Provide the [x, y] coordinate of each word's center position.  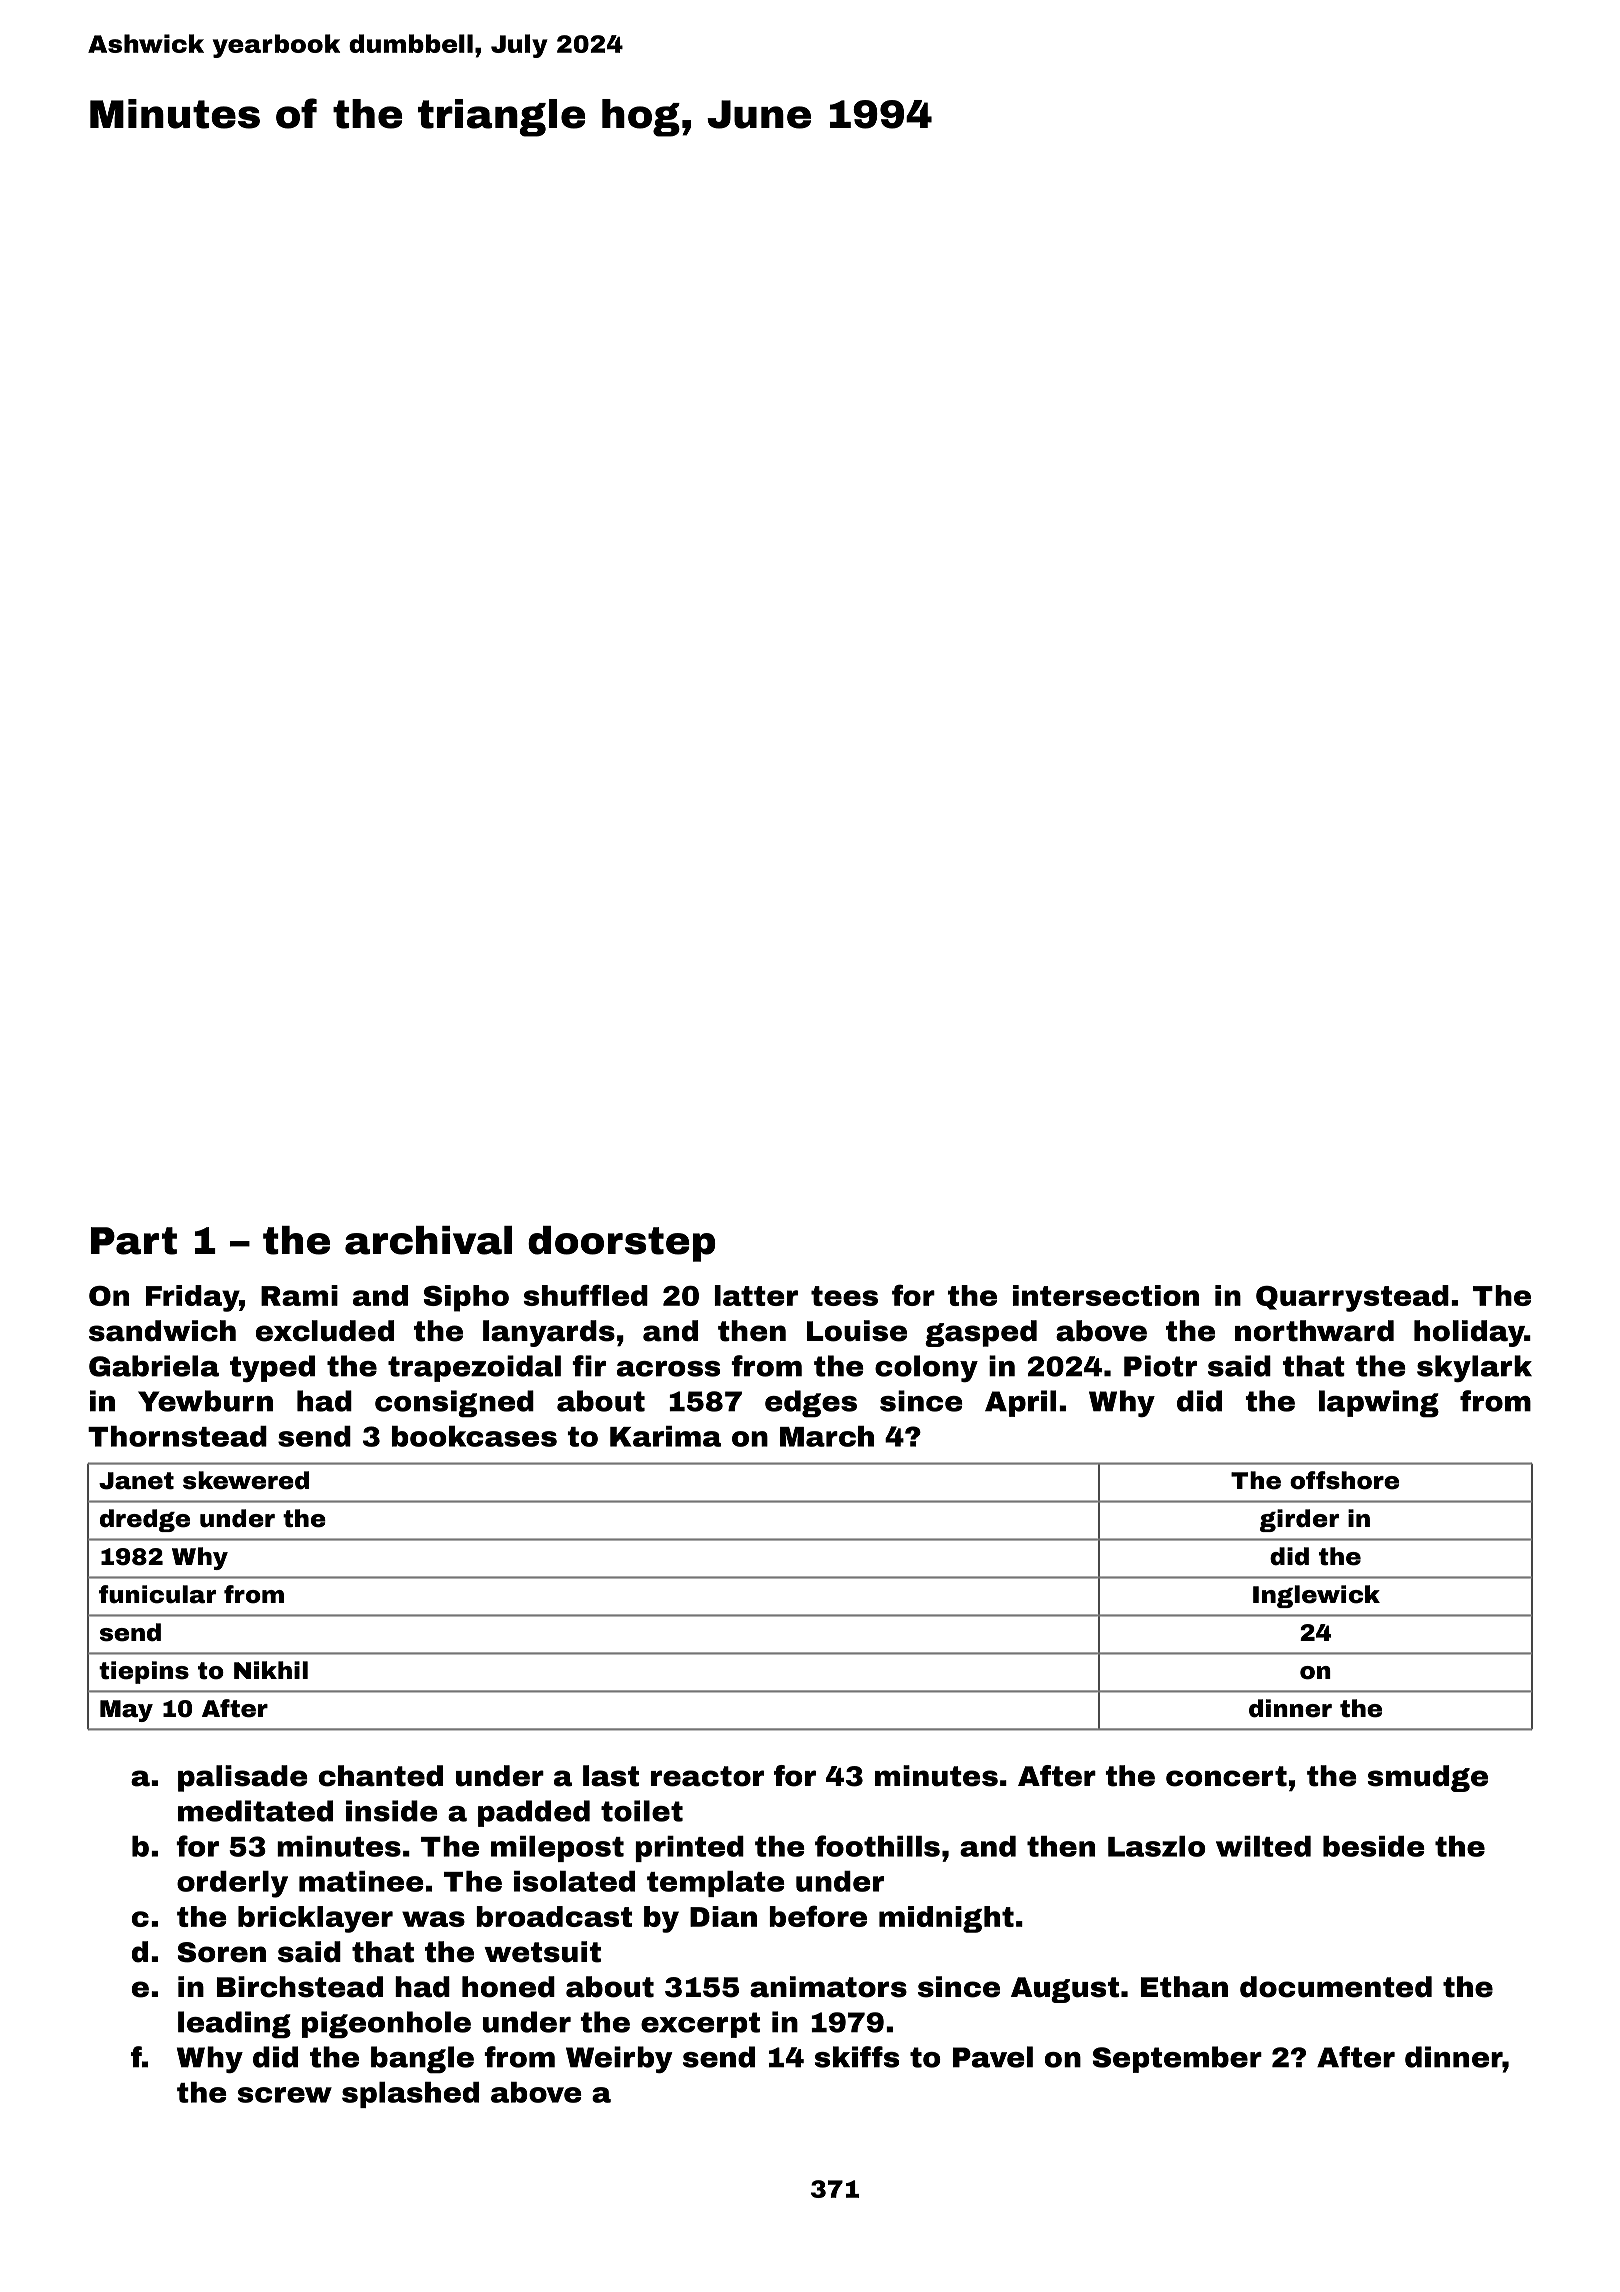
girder [1299, 1520]
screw [285, 2095]
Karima [665, 1436]
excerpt [700, 2025]
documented [1336, 1987]
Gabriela [154, 1366]
